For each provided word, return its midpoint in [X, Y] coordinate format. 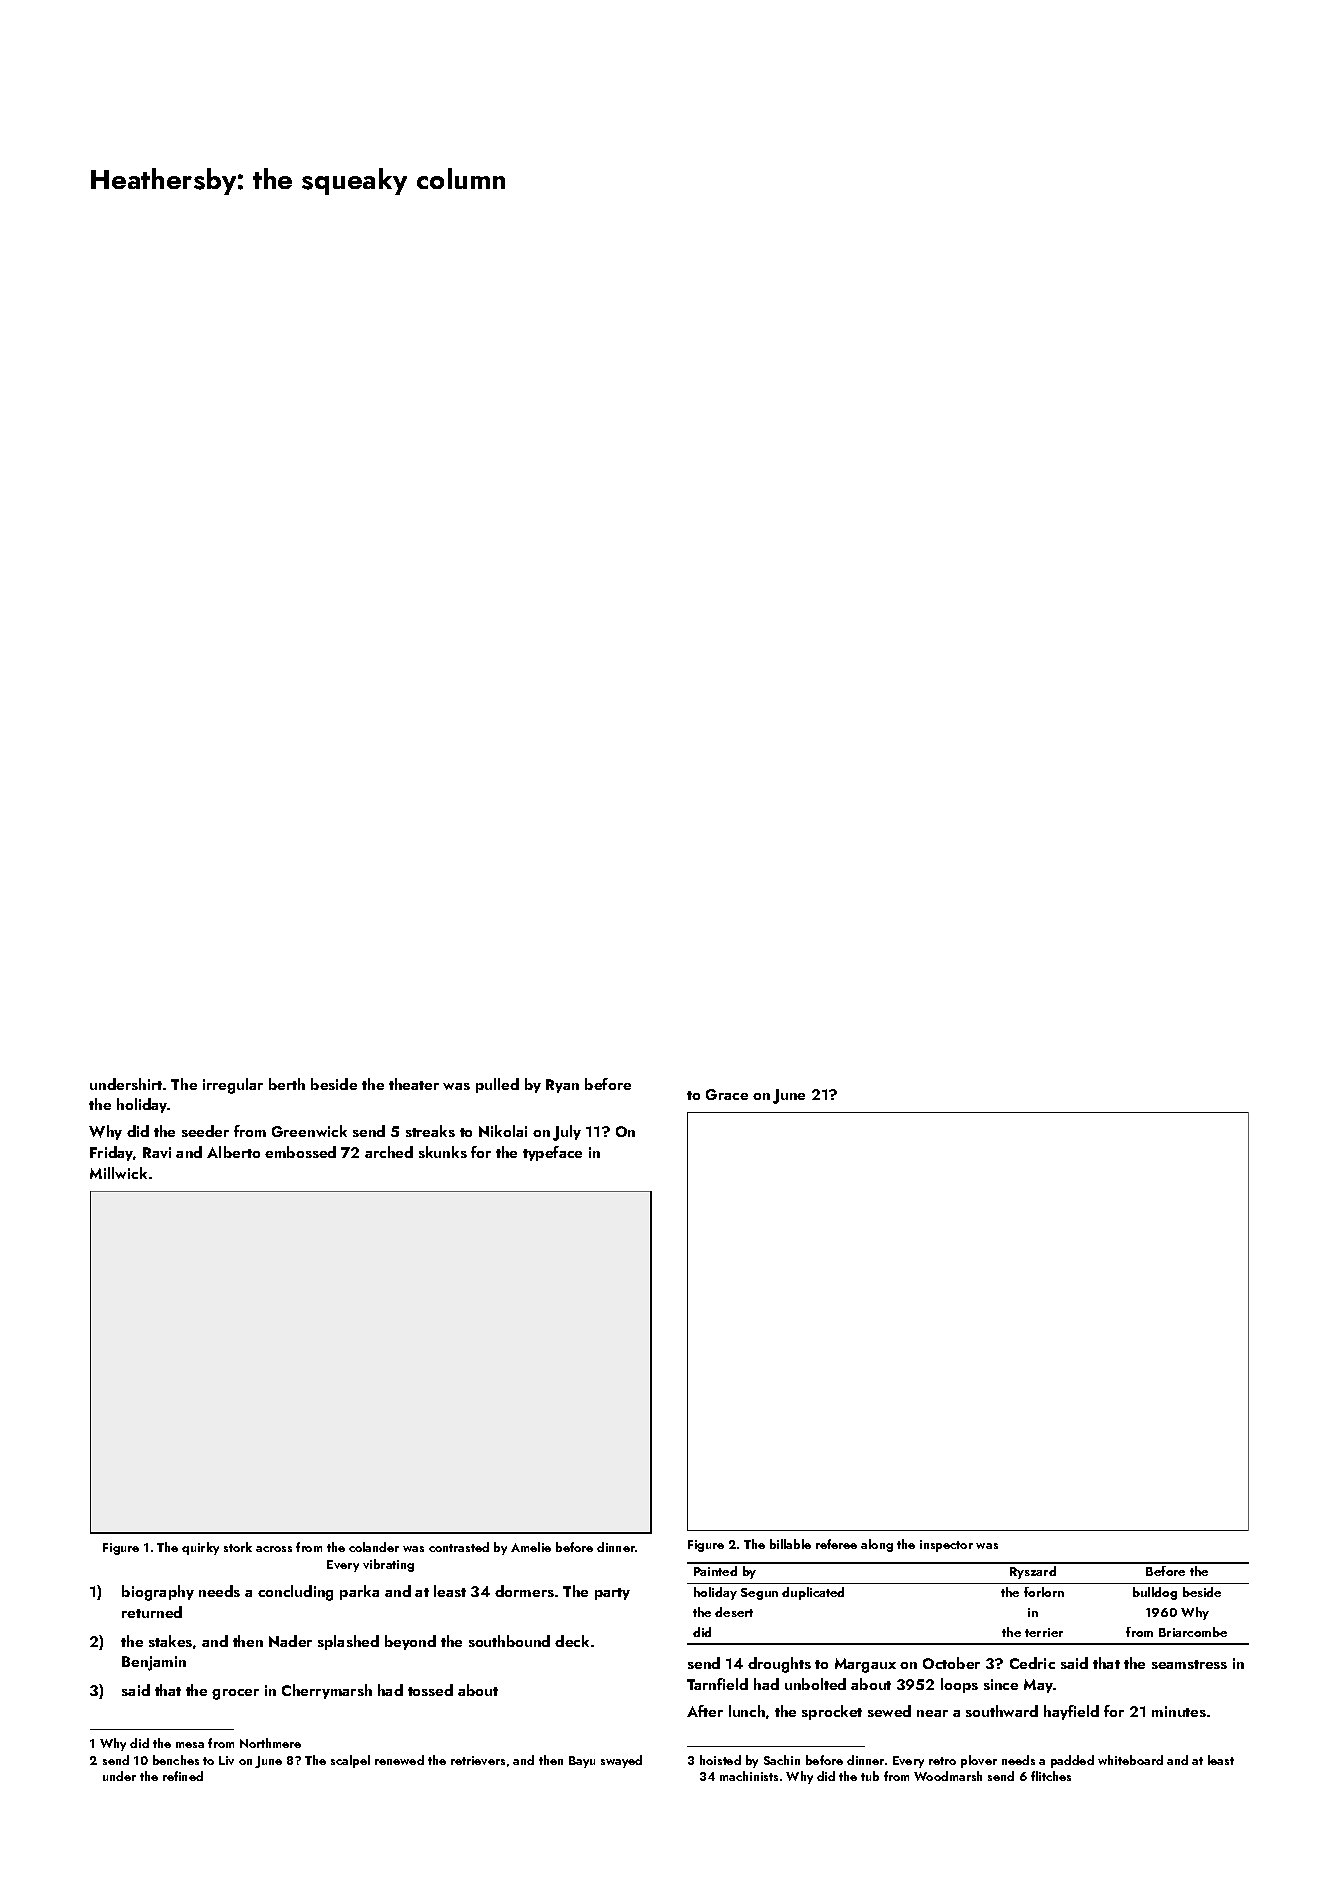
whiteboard [1130, 1760]
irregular [233, 1086]
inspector [946, 1546]
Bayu [582, 1762]
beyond [410, 1642]
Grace [727, 1094]
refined [183, 1776]
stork [238, 1547]
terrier [1044, 1632]
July [567, 1133]
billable [790, 1544]
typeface [552, 1153]
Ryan [562, 1086]
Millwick [118, 1173]
